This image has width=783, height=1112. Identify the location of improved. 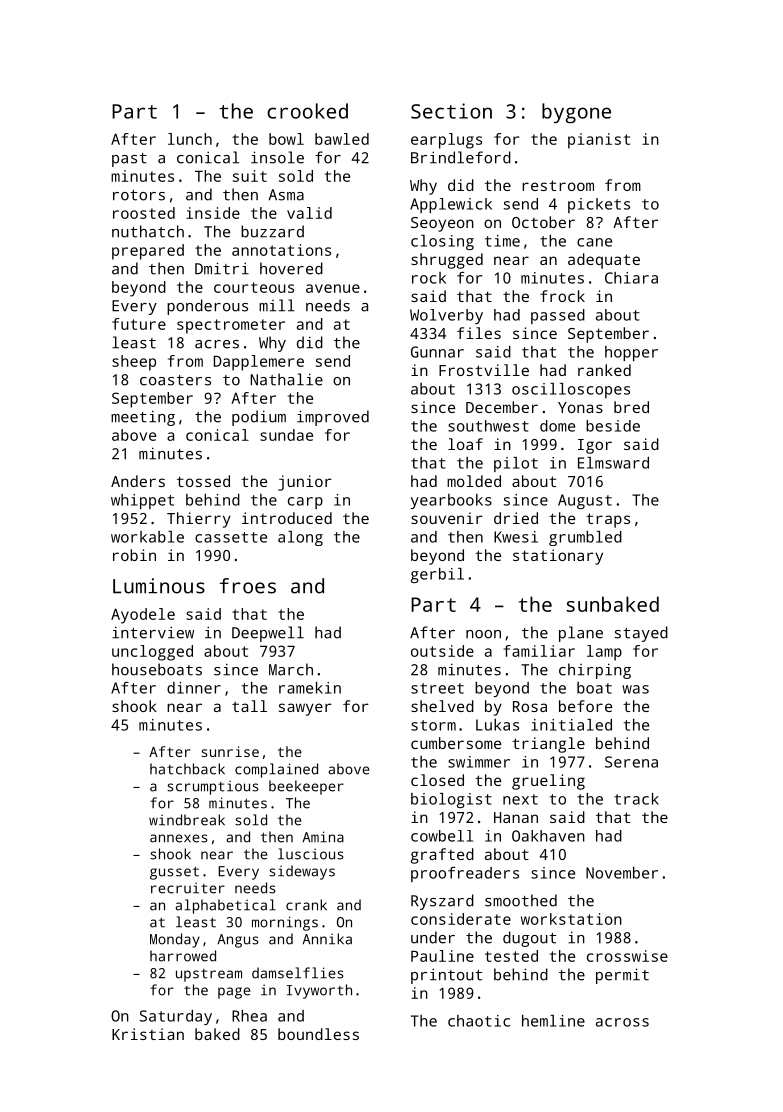
(333, 418).
